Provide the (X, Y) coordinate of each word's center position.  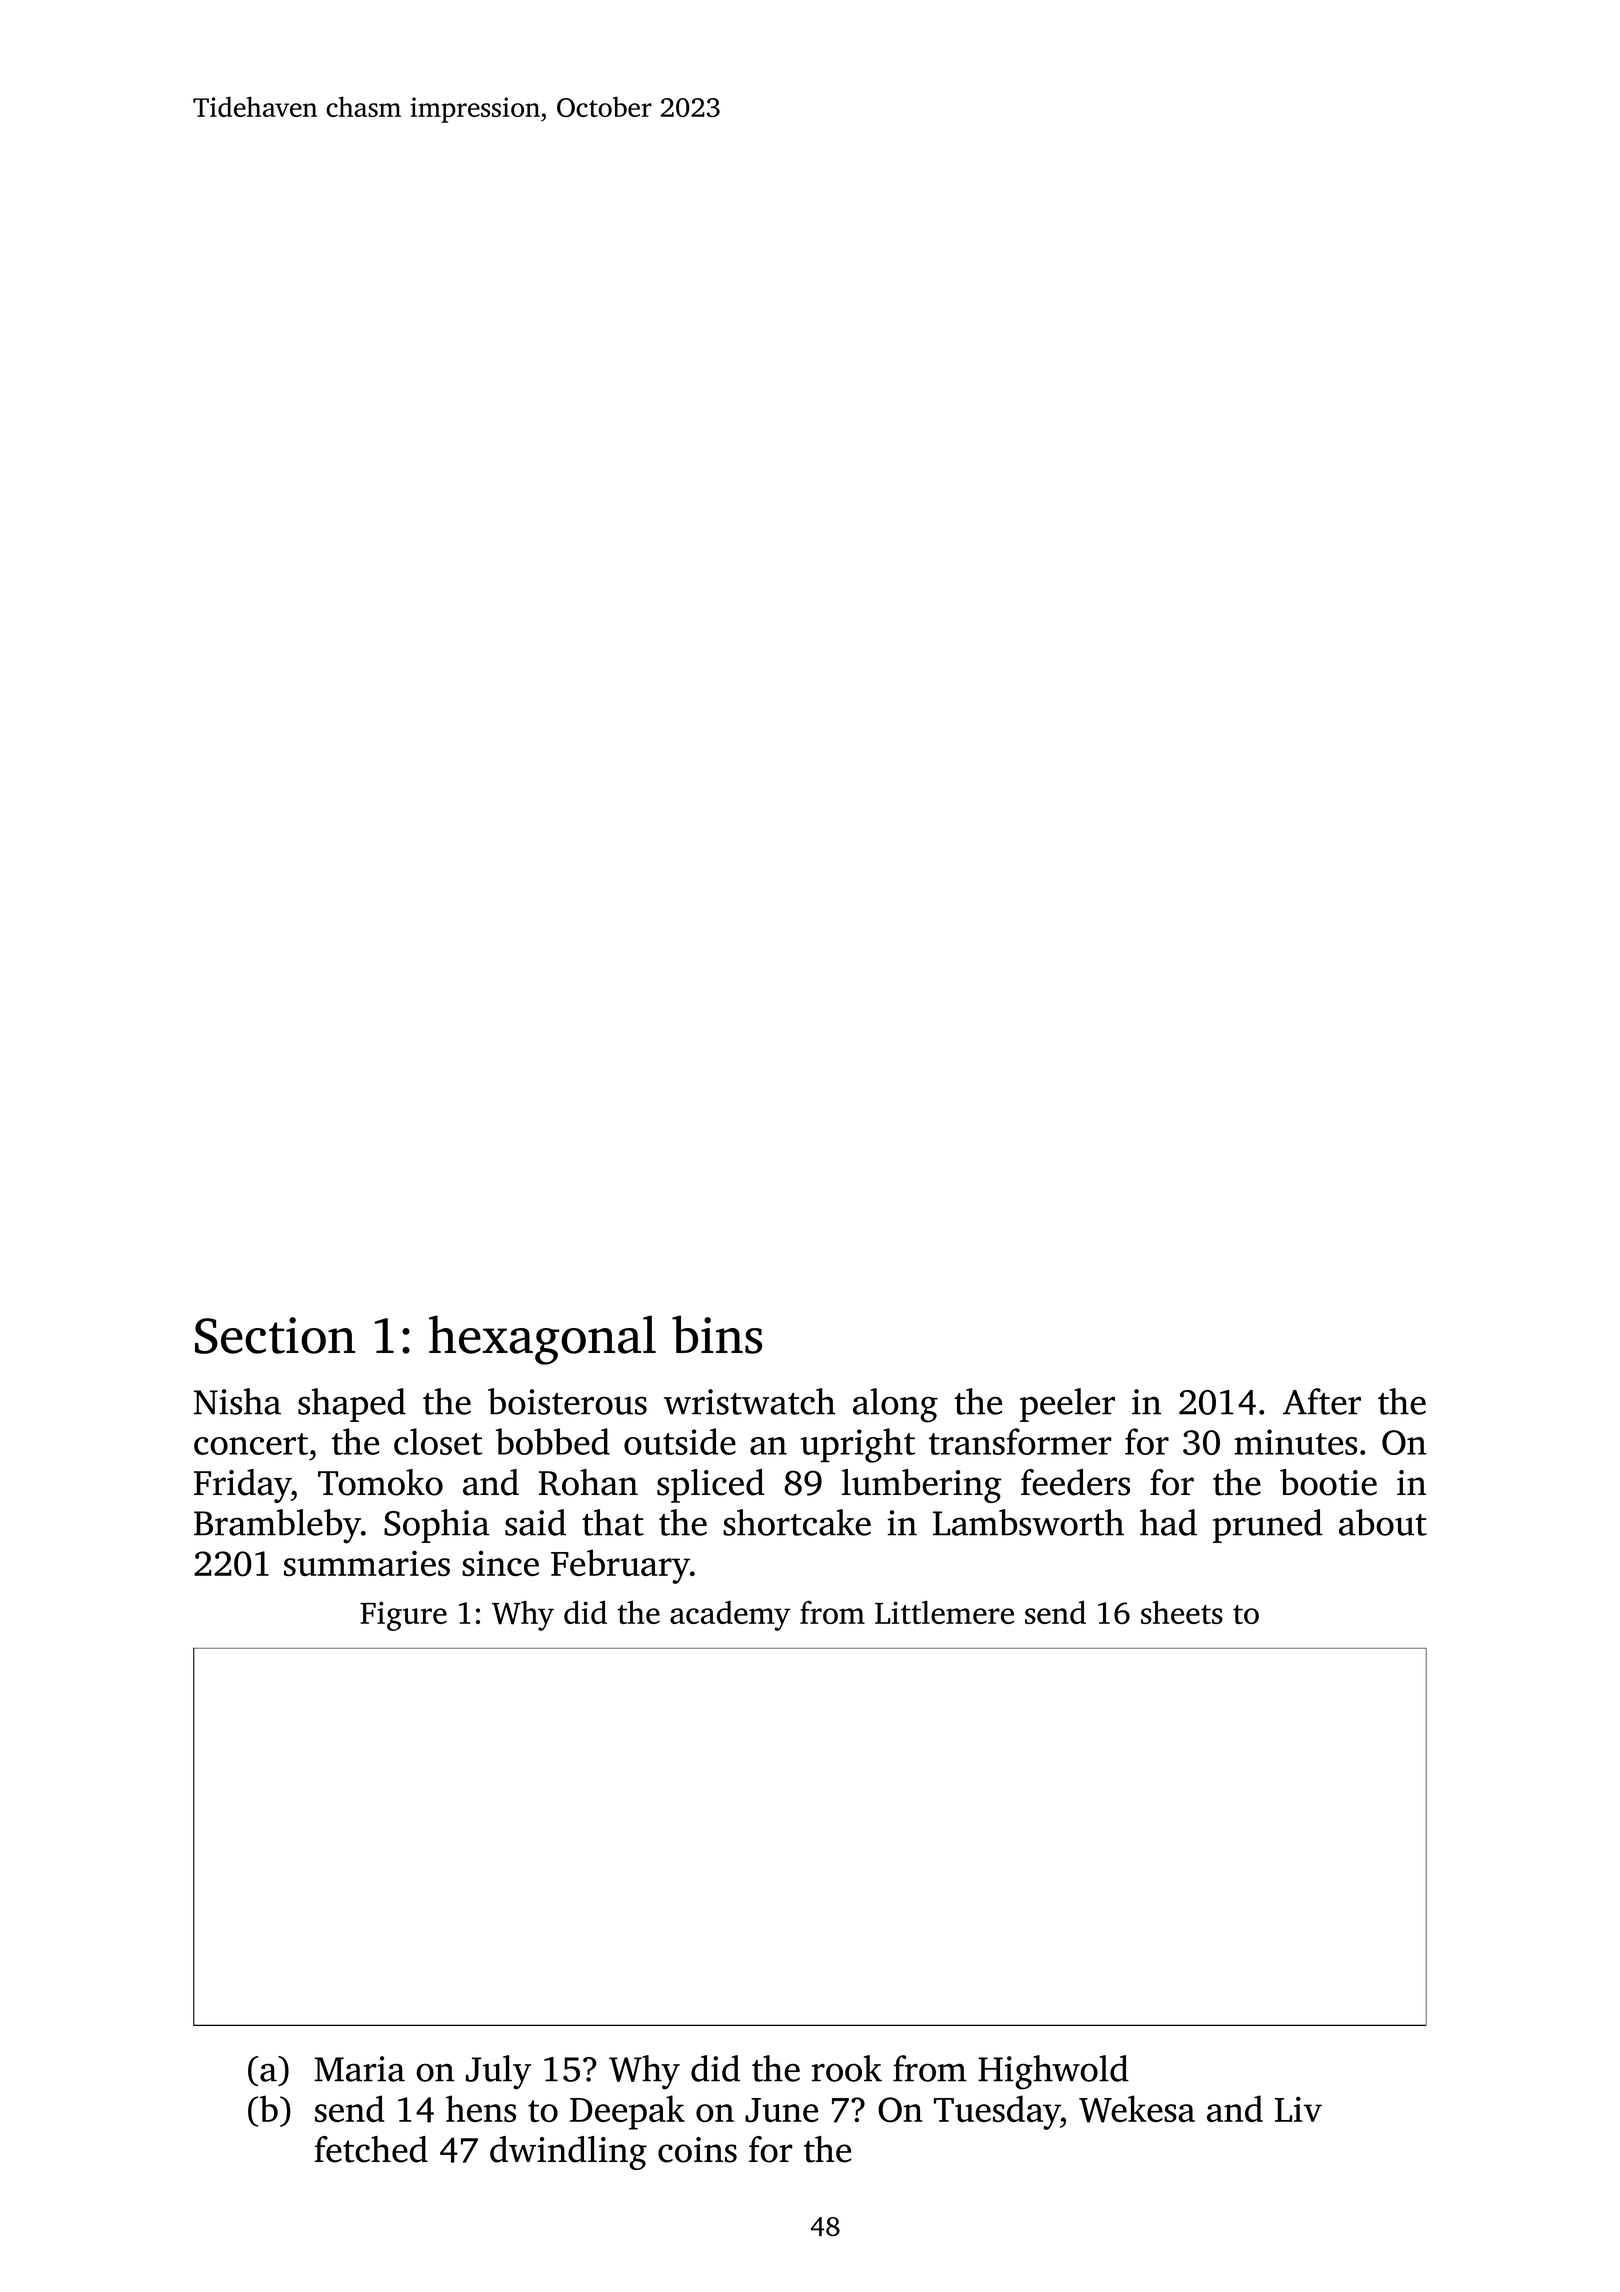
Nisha (237, 1401)
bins (717, 1334)
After (1322, 1401)
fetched (371, 2149)
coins (697, 2150)
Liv (1298, 2109)
